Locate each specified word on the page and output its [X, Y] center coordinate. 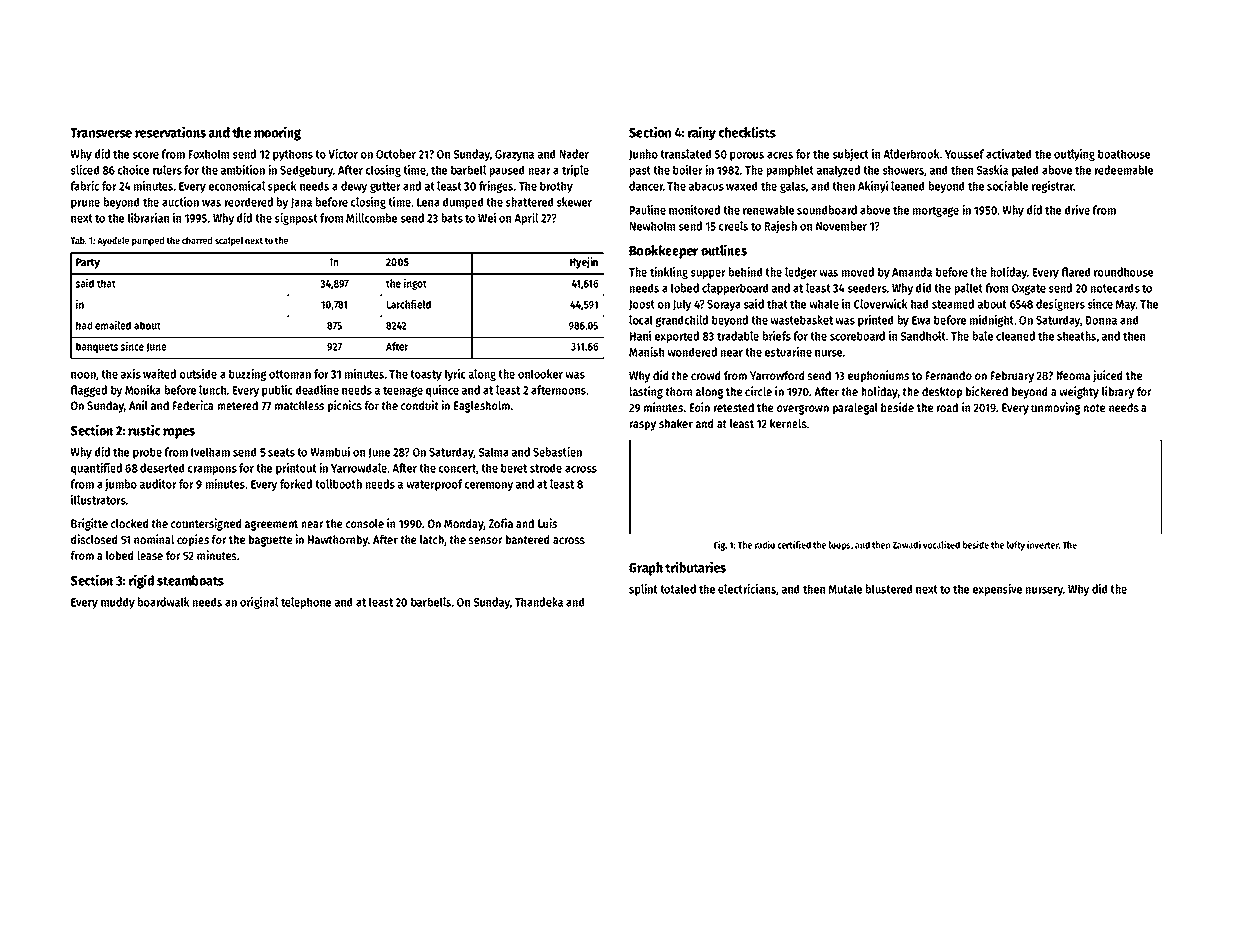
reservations [170, 132]
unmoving [1056, 408]
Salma [494, 452]
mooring [277, 133]
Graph [646, 569]
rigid [141, 581]
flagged [88, 391]
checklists [747, 132]
